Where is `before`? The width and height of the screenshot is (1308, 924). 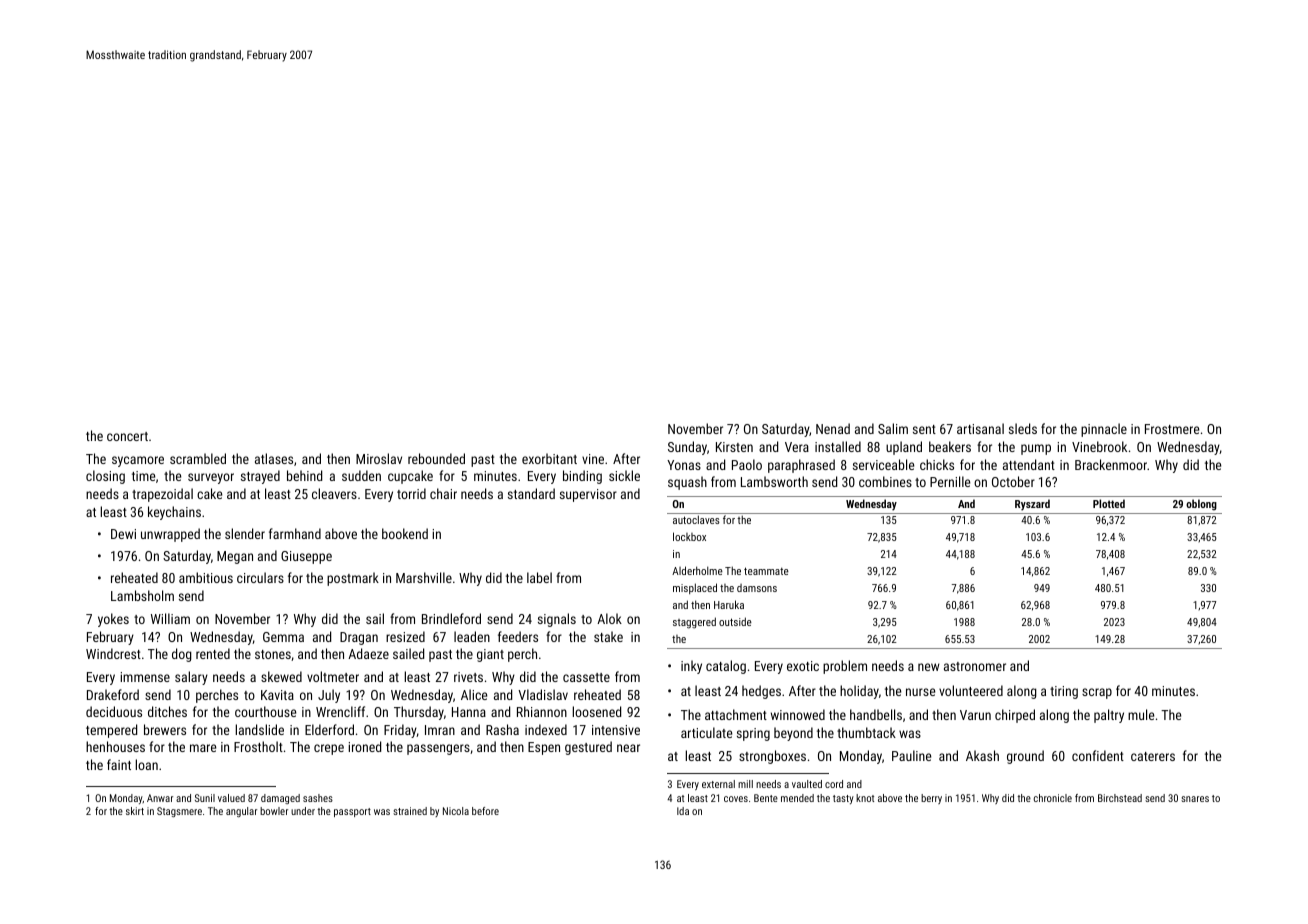 before is located at coordinates (485, 811).
